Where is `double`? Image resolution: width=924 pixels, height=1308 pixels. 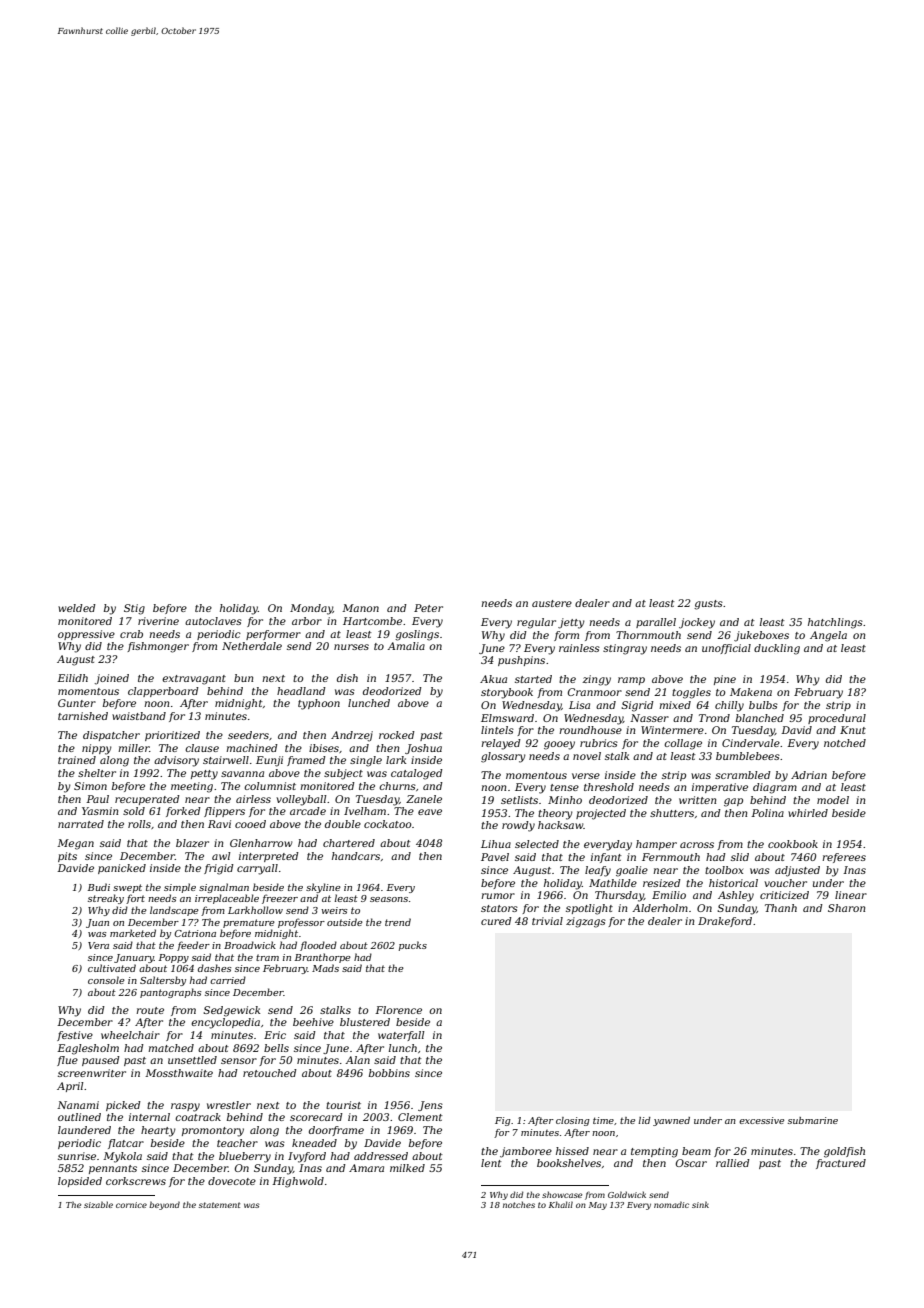 double is located at coordinates (343, 824).
